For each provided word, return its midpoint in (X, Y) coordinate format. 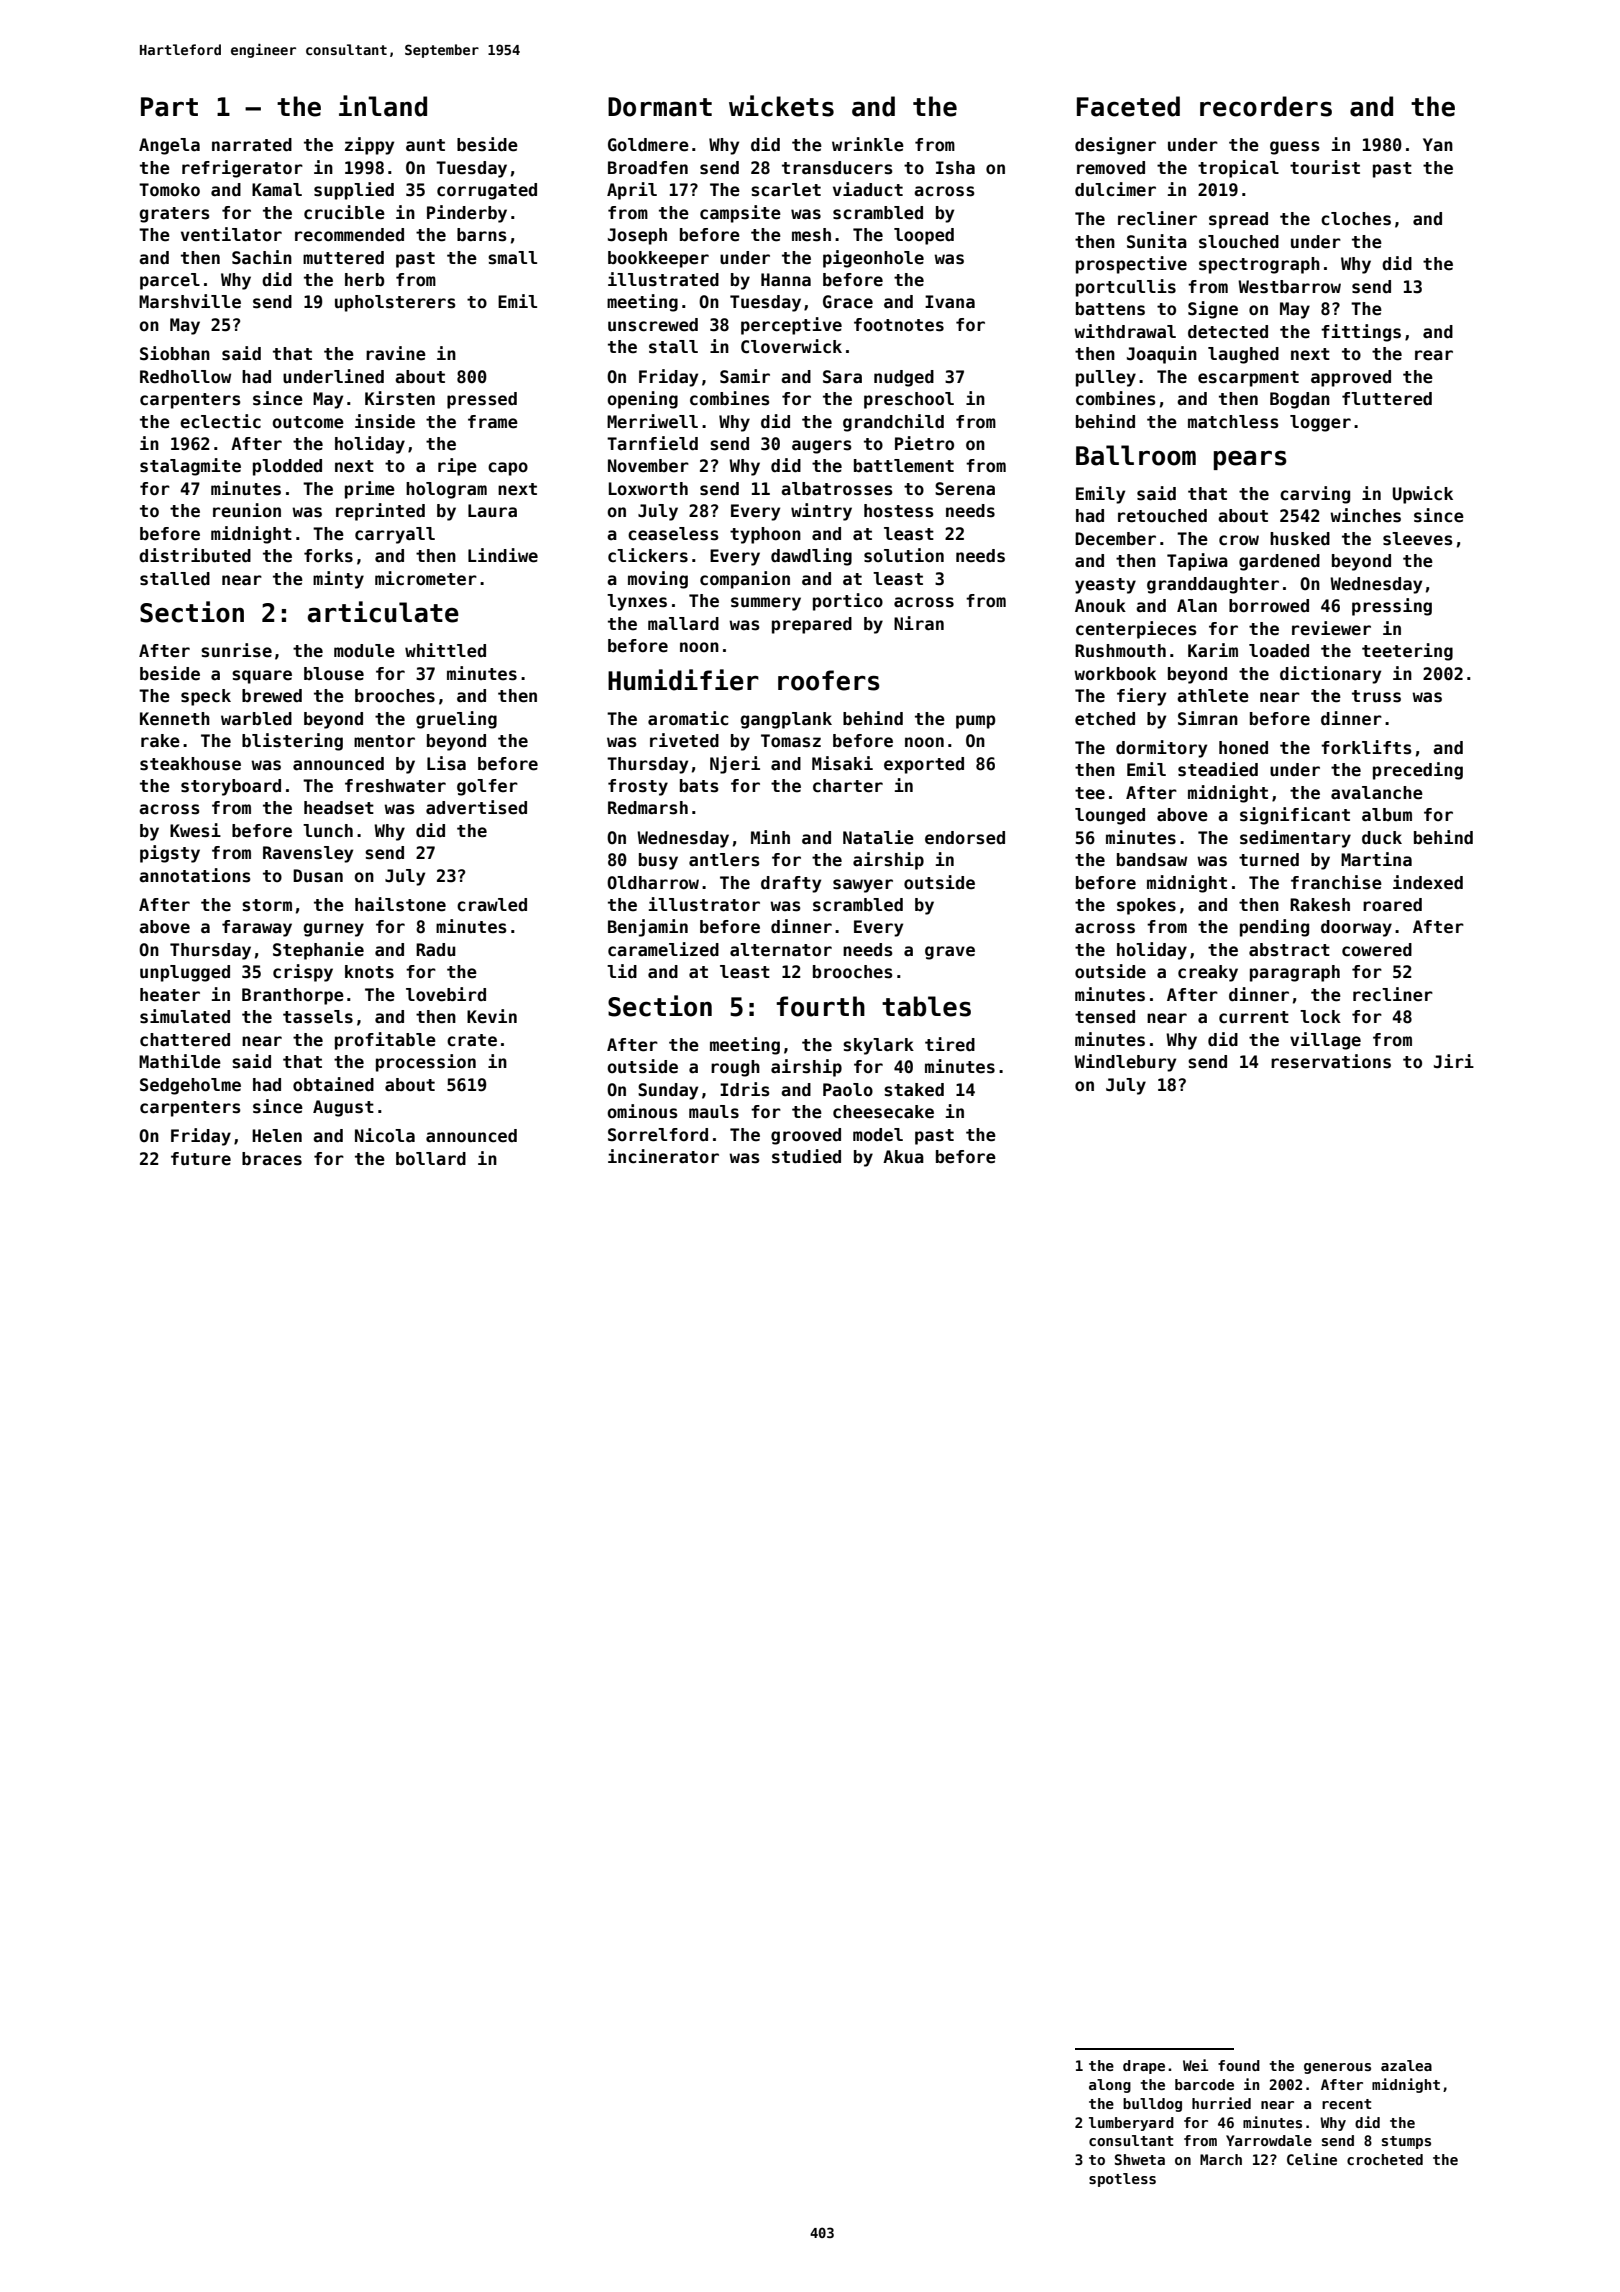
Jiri (1454, 1061)
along (1110, 2086)
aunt (425, 145)
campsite (740, 214)
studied (806, 1156)
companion (745, 580)
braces (272, 1159)
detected (1228, 332)
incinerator (663, 1156)
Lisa (446, 763)
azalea (1406, 2065)
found (1239, 2065)
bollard (431, 1159)
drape (1144, 2067)
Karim (1213, 650)
